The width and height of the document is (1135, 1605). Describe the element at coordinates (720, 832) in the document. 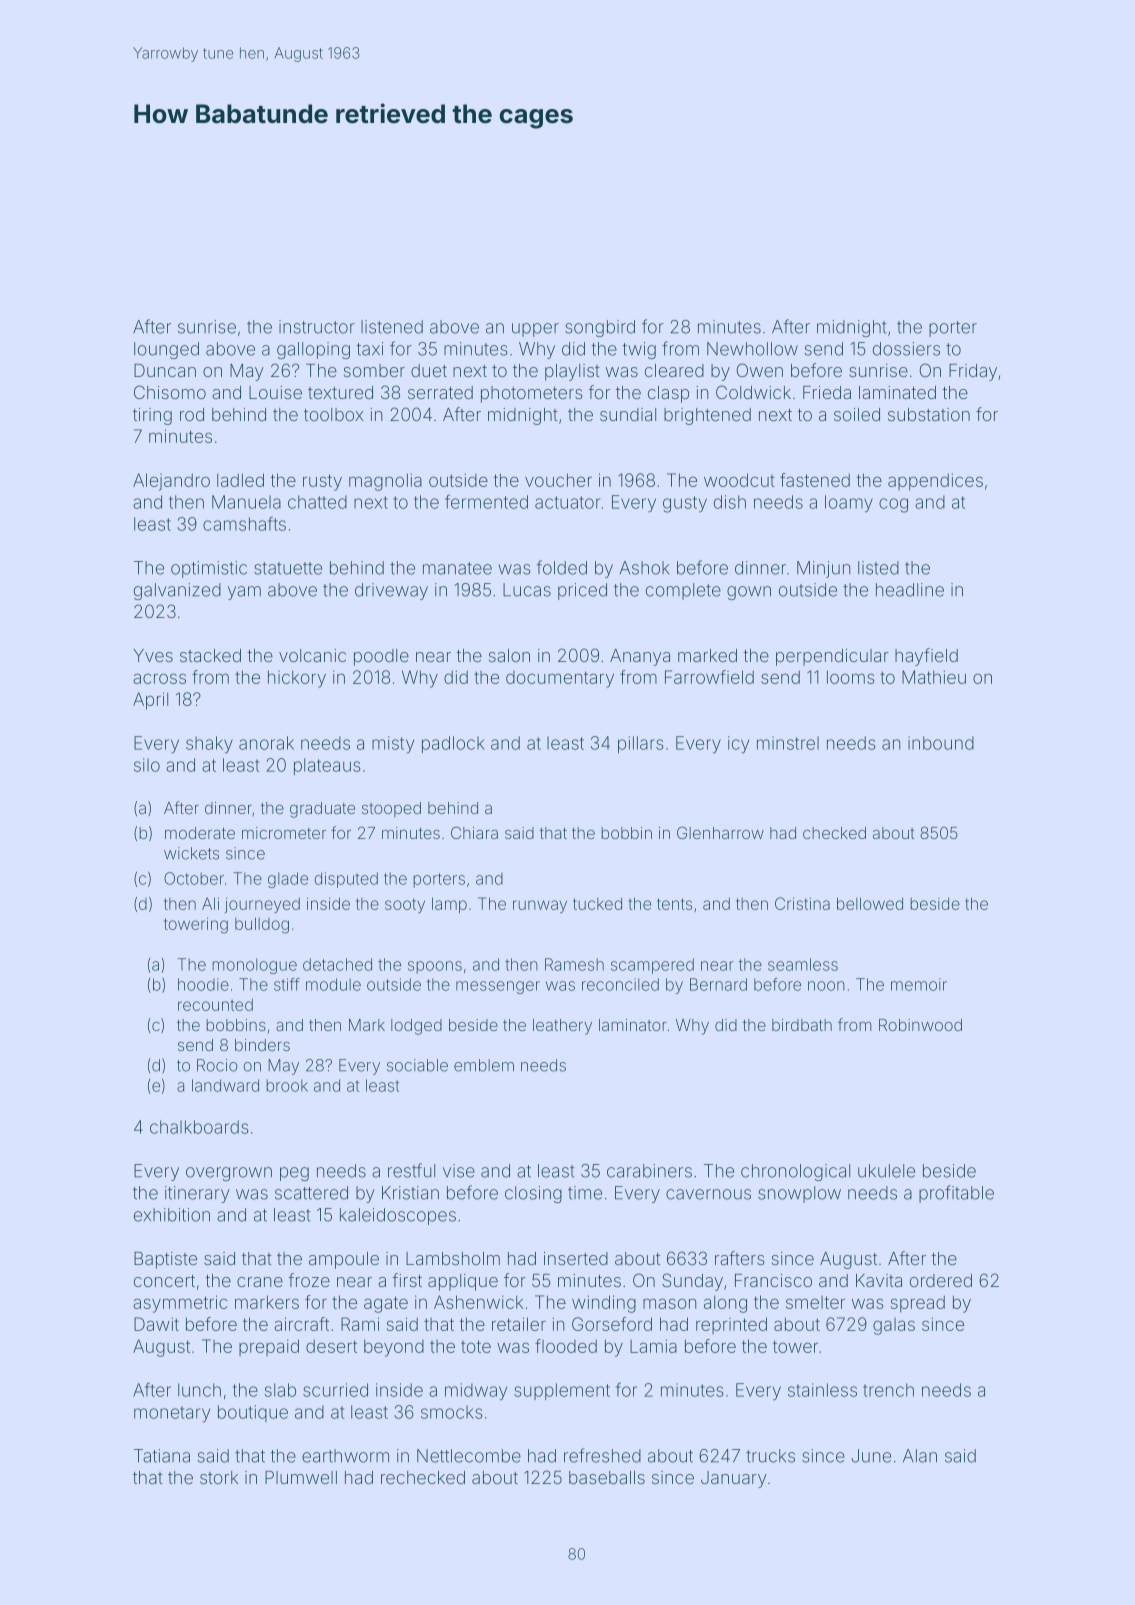

I see `Glenharrow` at that location.
